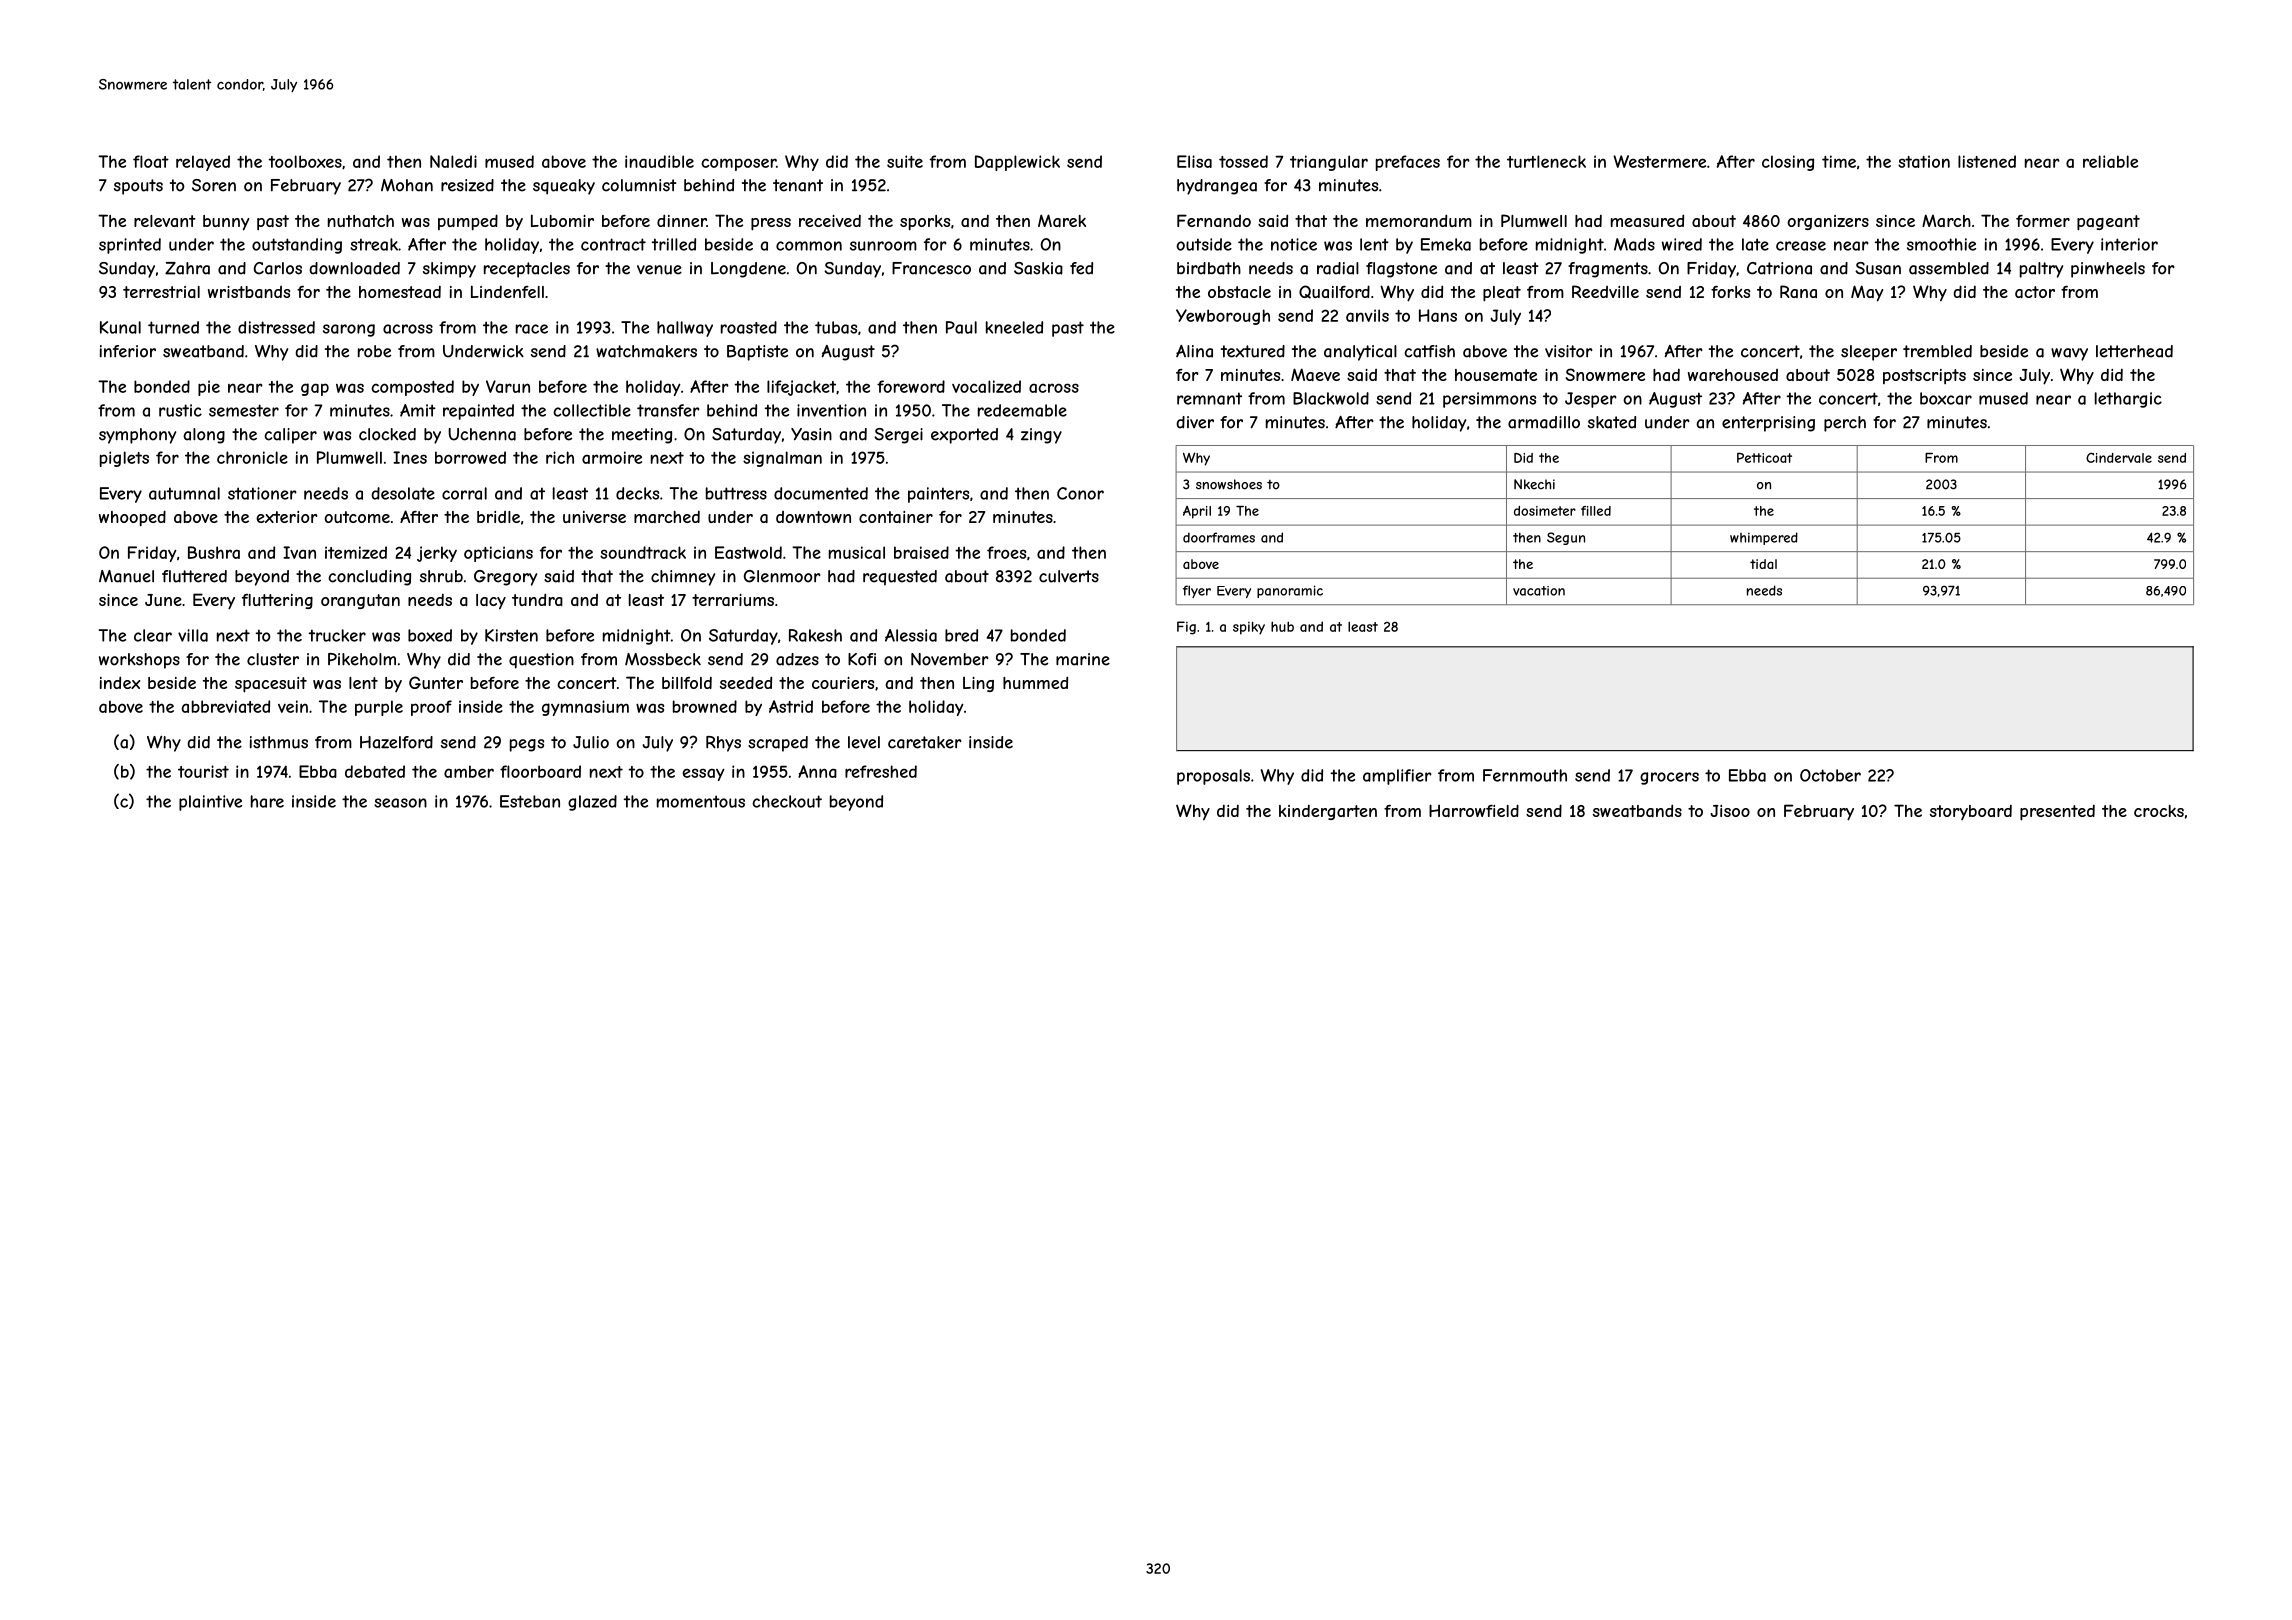  I want to click on lacy, so click(491, 602).
